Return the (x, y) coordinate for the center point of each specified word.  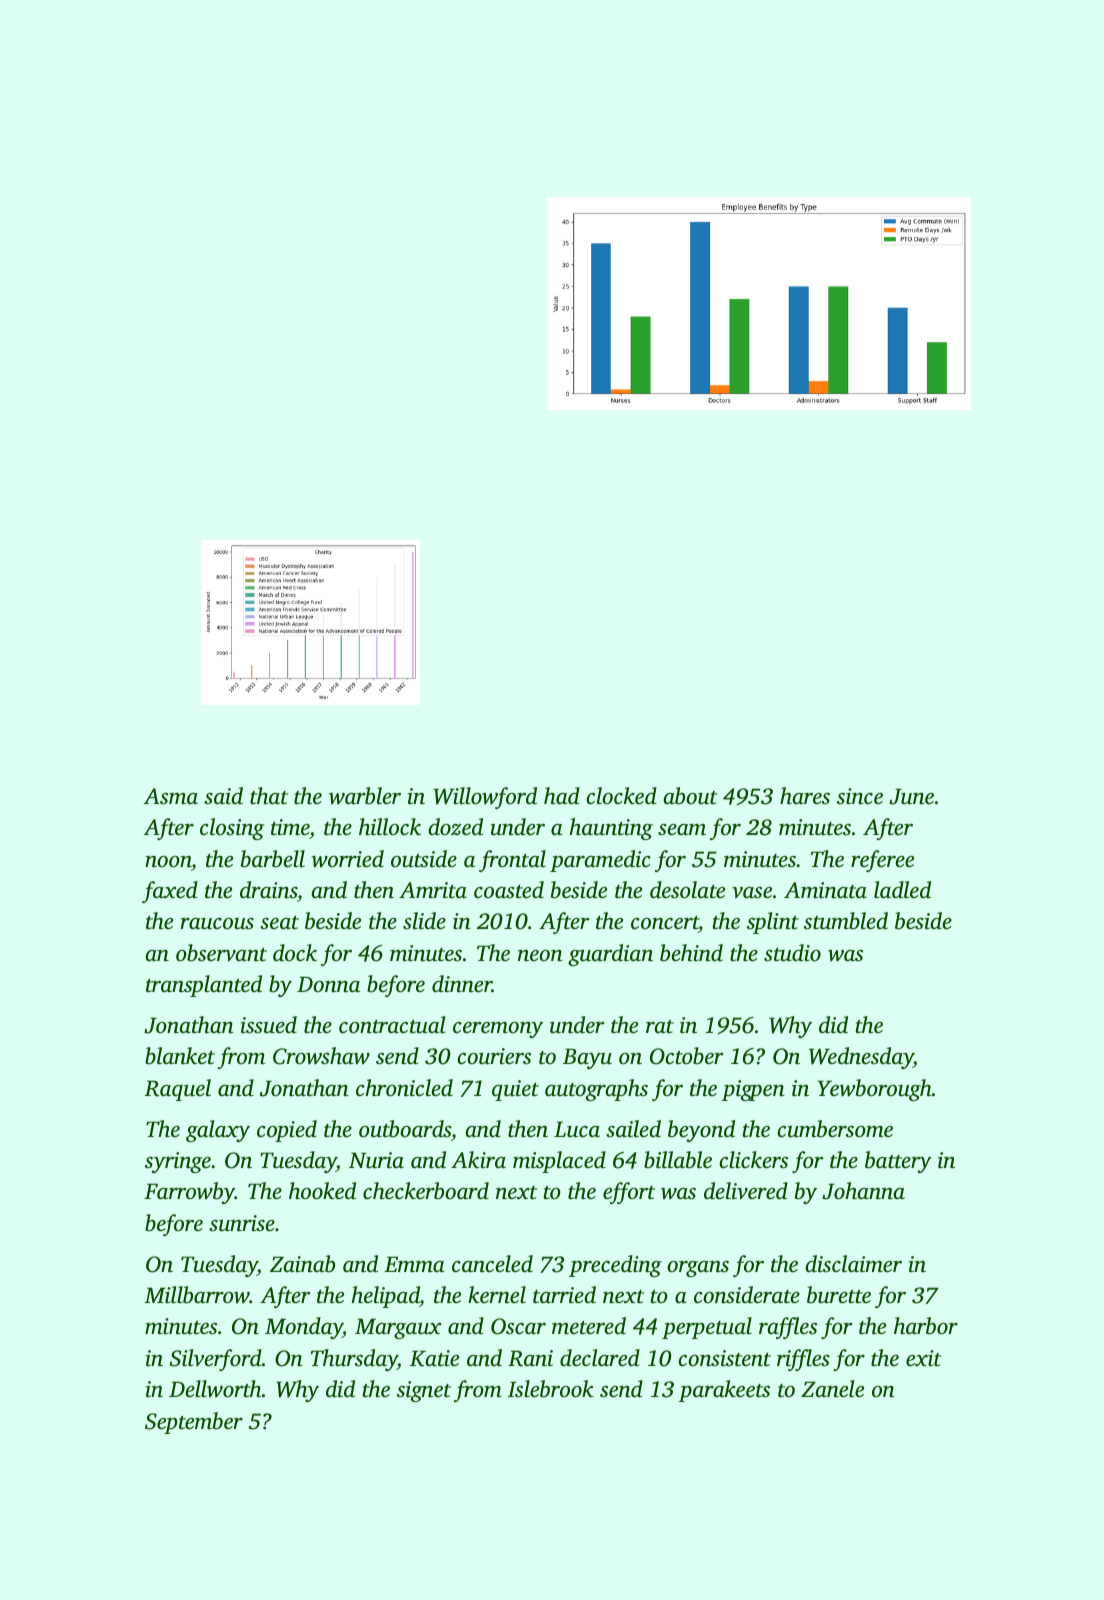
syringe (178, 1162)
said (223, 795)
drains (268, 890)
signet (424, 1391)
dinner (462, 984)
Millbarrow (197, 1295)
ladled (902, 890)
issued (269, 1025)
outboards (405, 1129)
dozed (455, 827)
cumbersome (835, 1129)
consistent (725, 1358)
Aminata (825, 890)
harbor (926, 1326)
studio (792, 953)
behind (691, 953)
